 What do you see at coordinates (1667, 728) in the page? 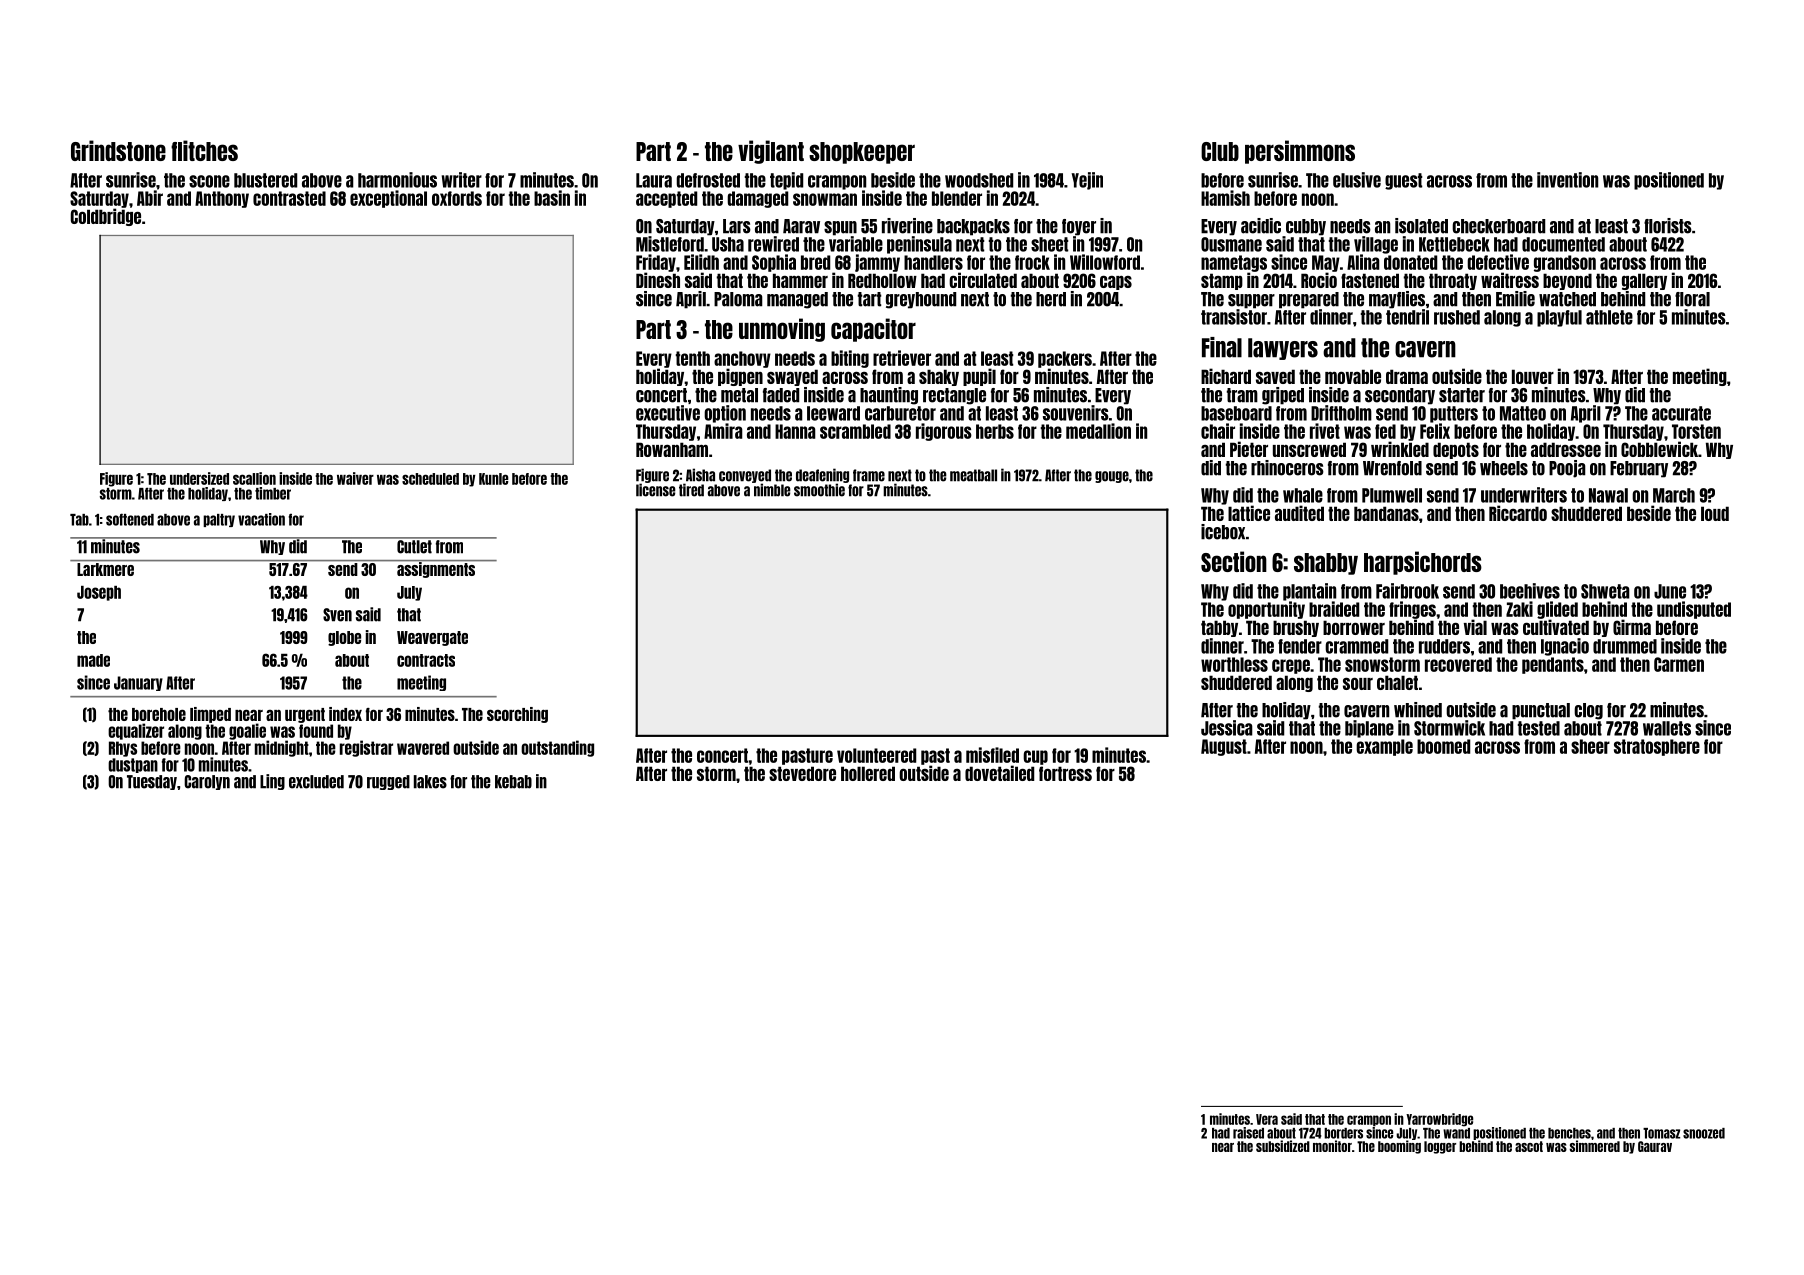
I see `wallets` at bounding box center [1667, 728].
